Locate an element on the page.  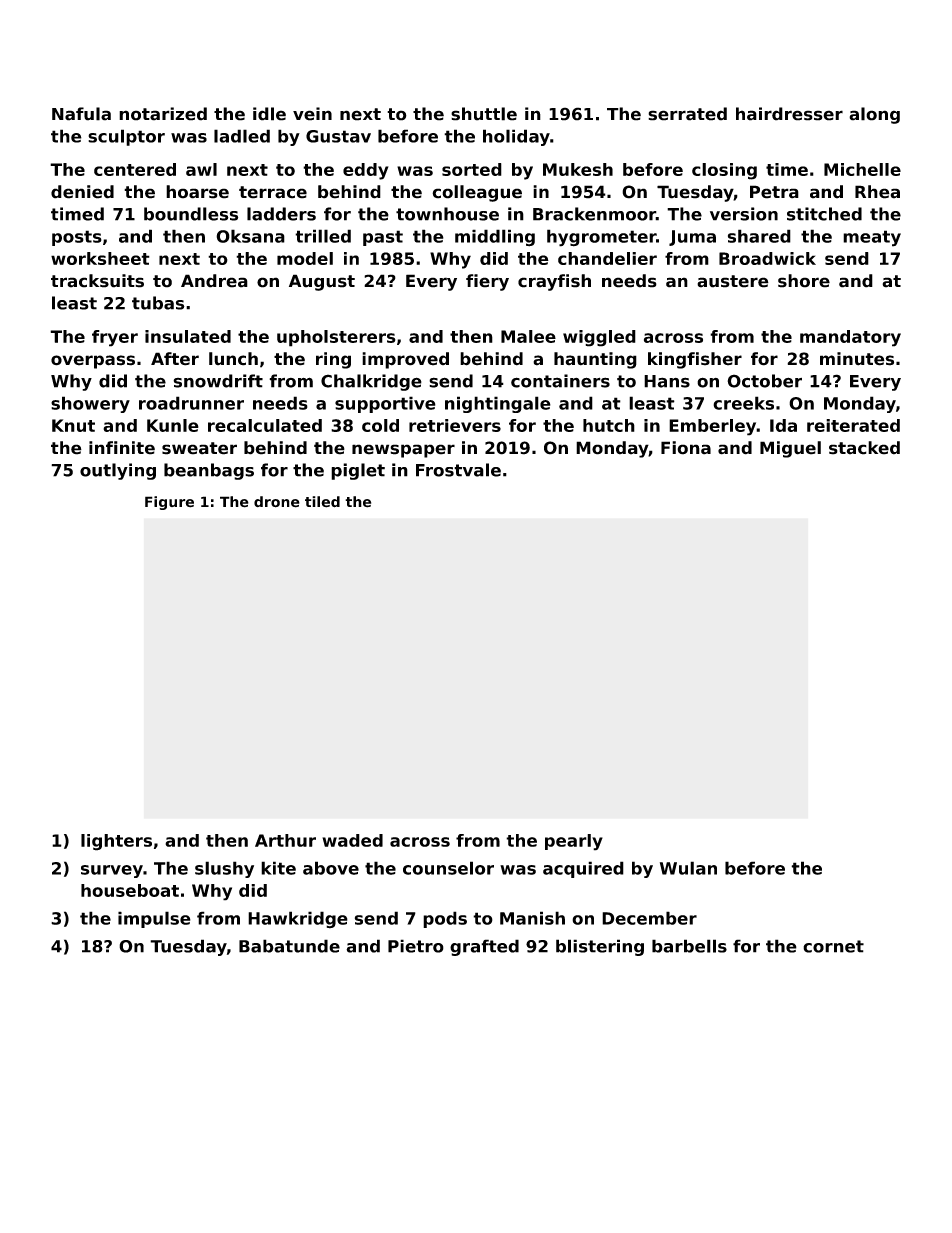
recalculated is located at coordinates (265, 425).
